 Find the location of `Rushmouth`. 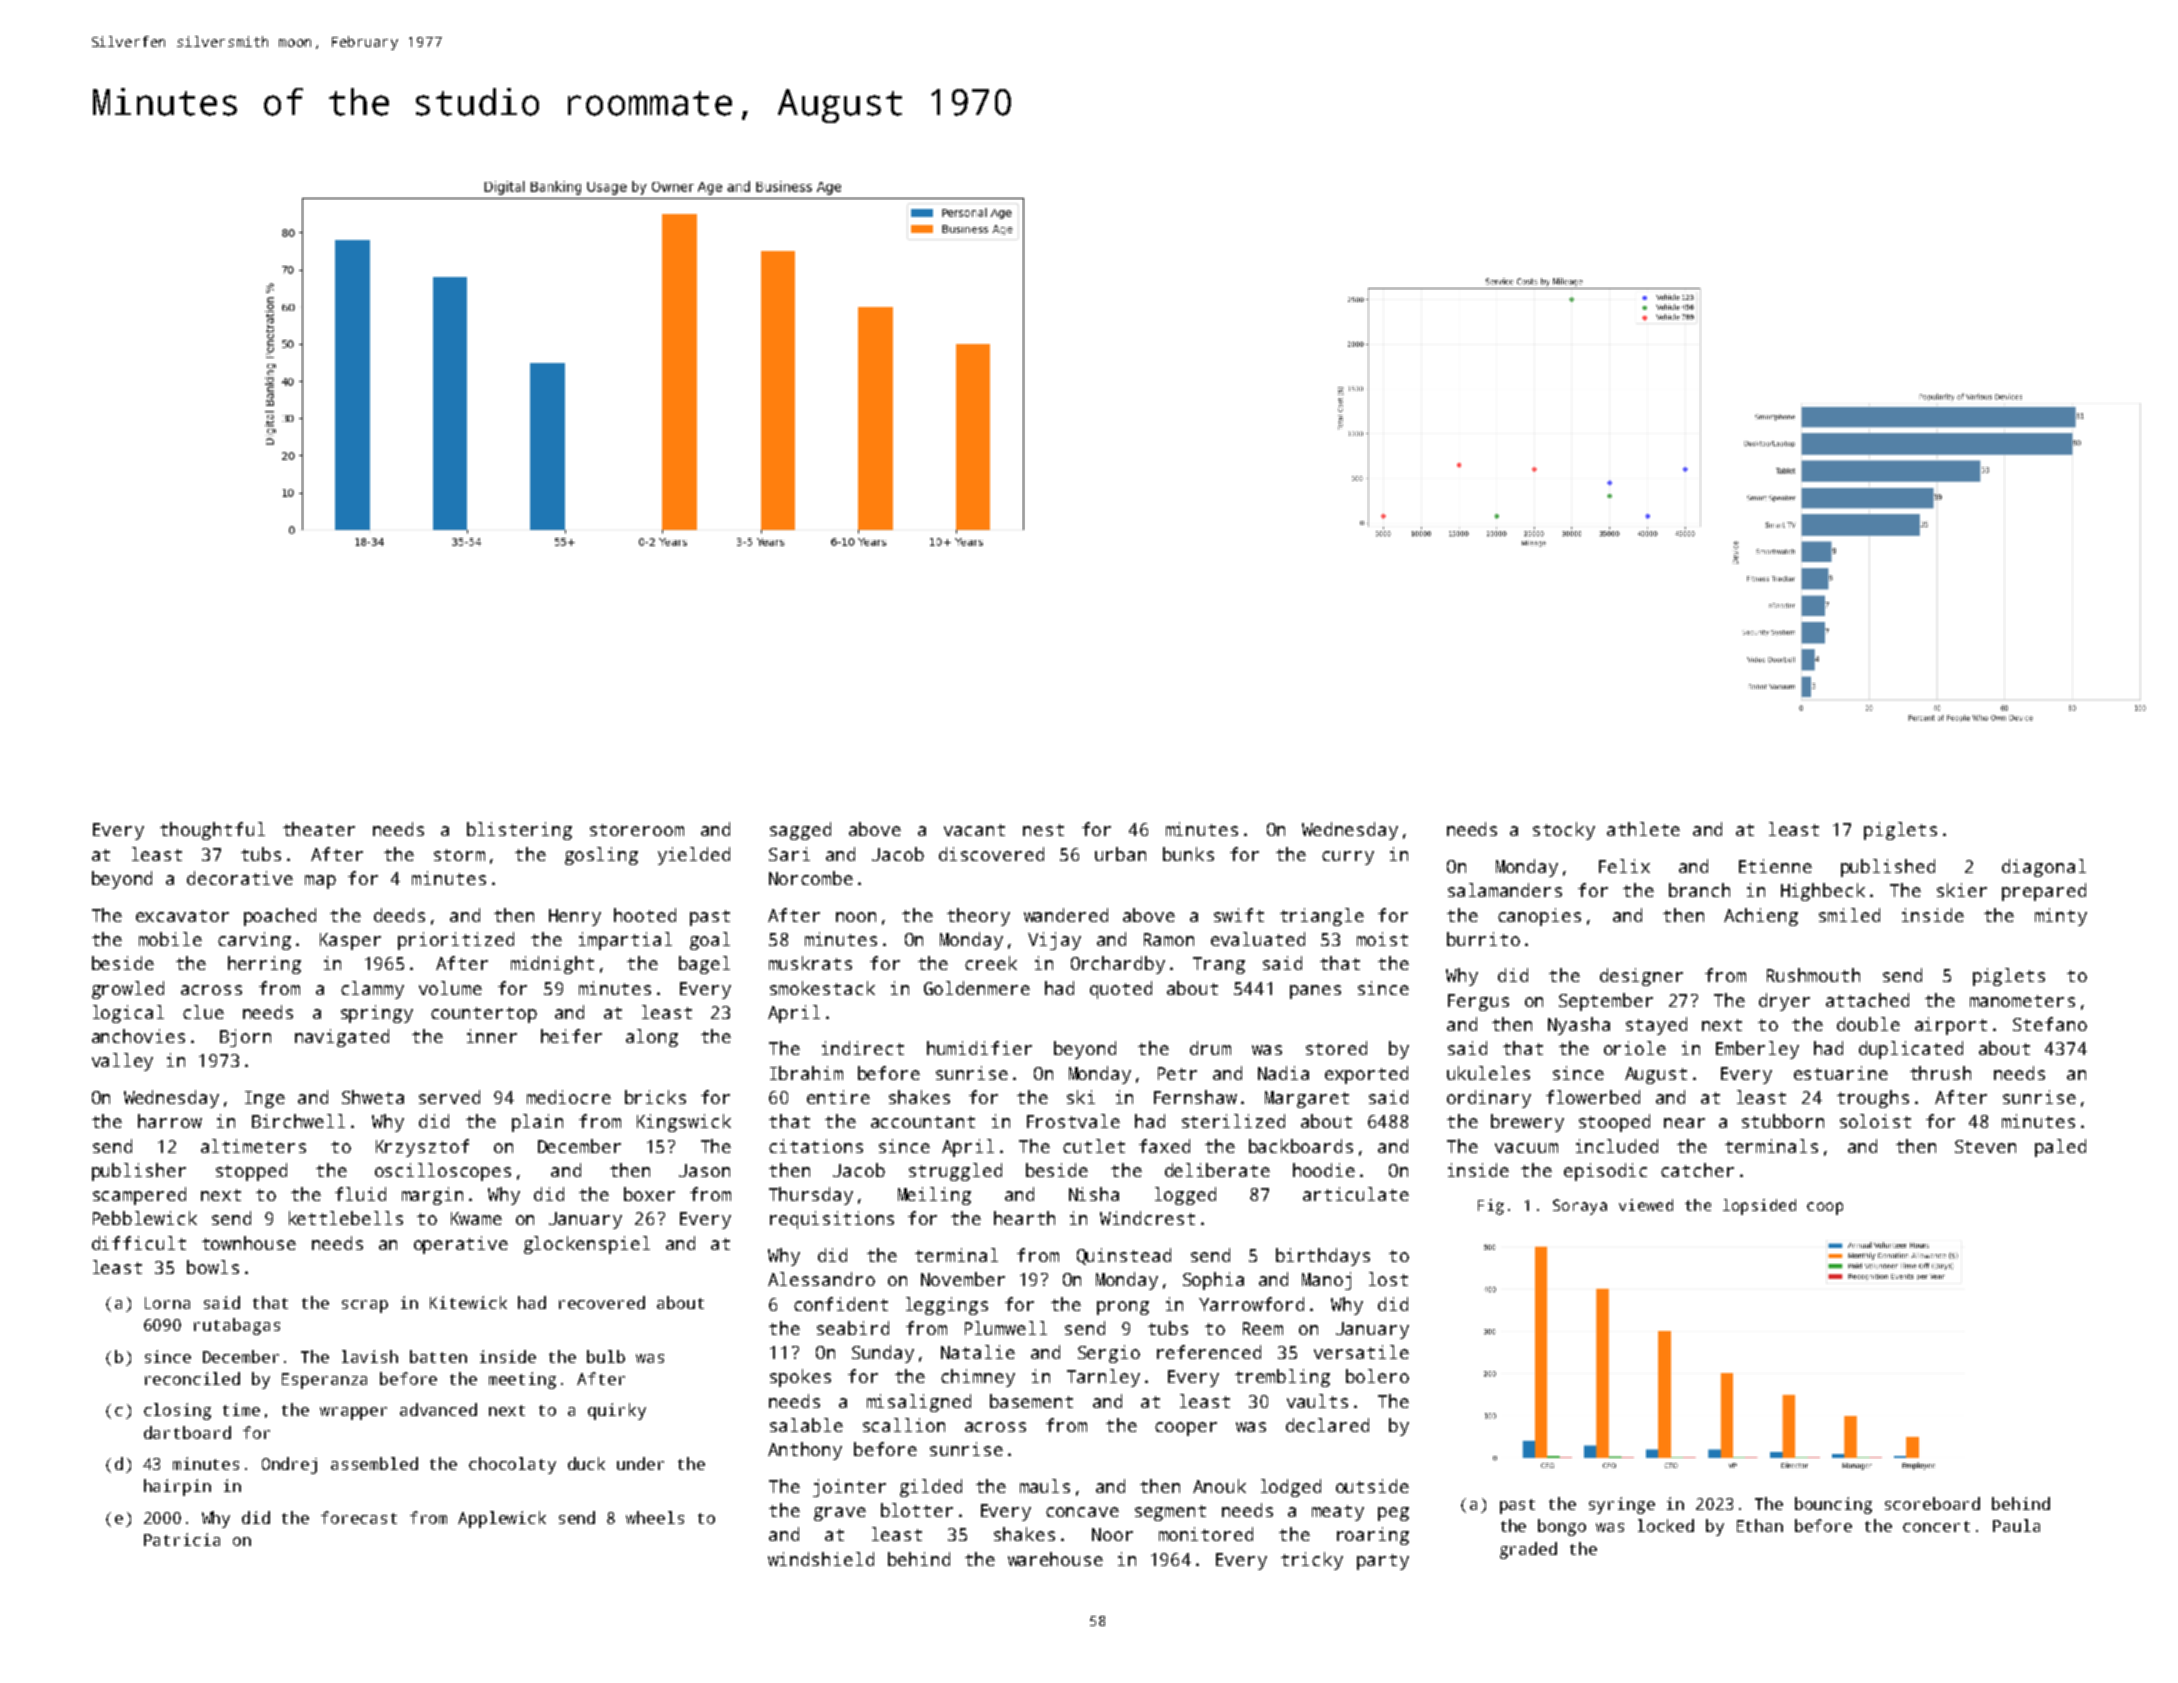

Rushmouth is located at coordinates (1813, 975).
